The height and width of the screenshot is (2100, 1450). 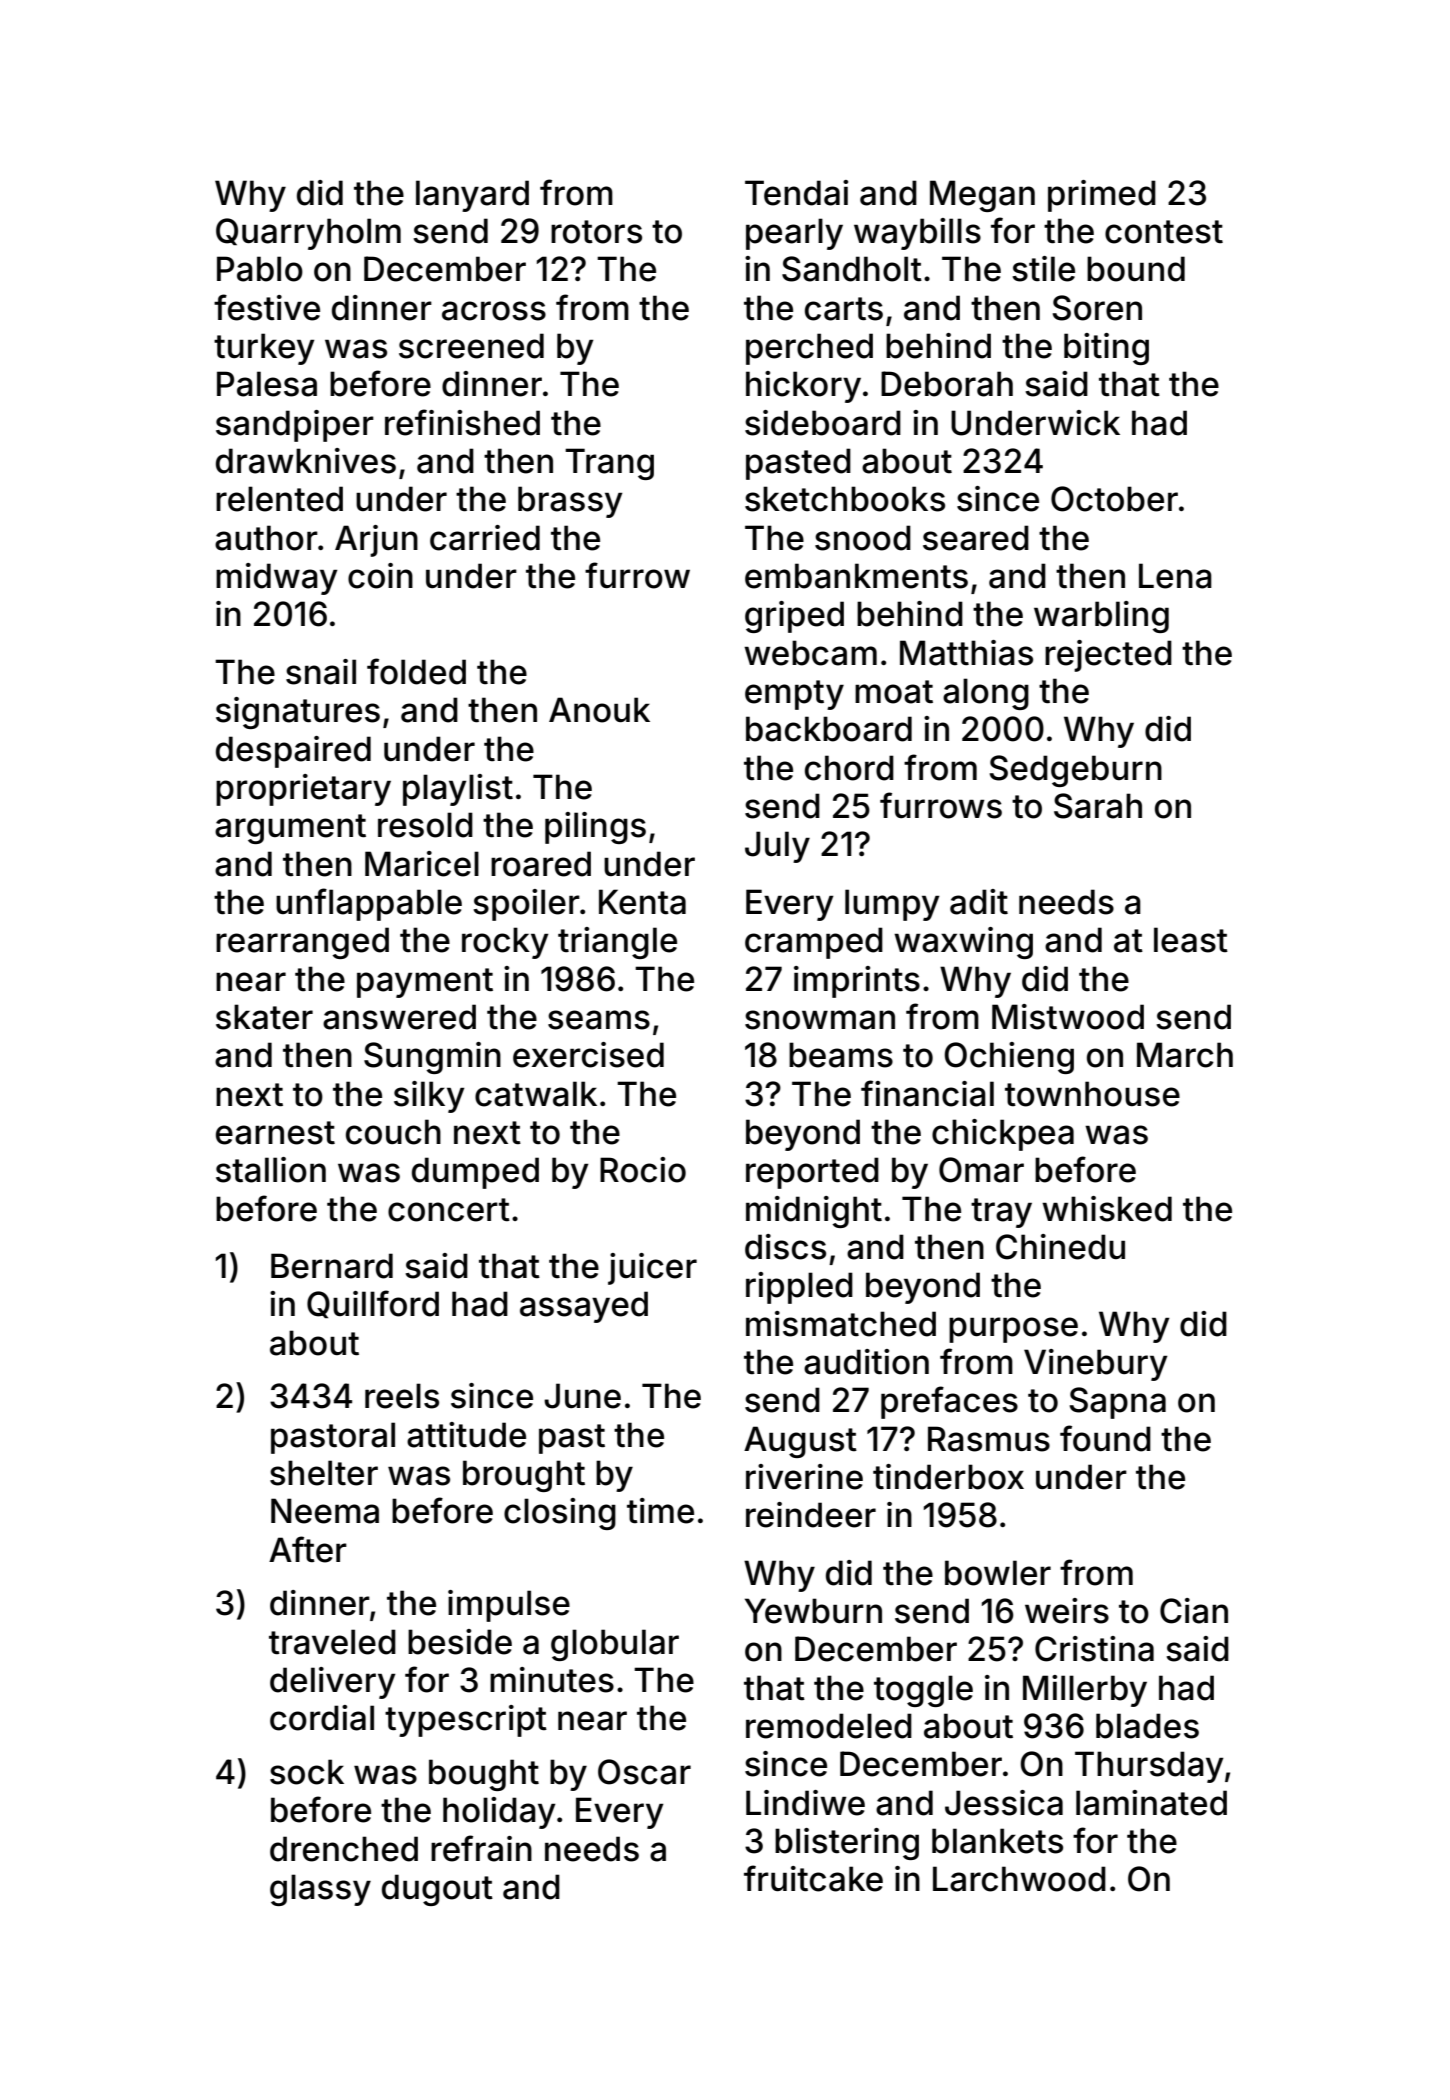 What do you see at coordinates (1151, 1803) in the screenshot?
I see `laminated` at bounding box center [1151, 1803].
